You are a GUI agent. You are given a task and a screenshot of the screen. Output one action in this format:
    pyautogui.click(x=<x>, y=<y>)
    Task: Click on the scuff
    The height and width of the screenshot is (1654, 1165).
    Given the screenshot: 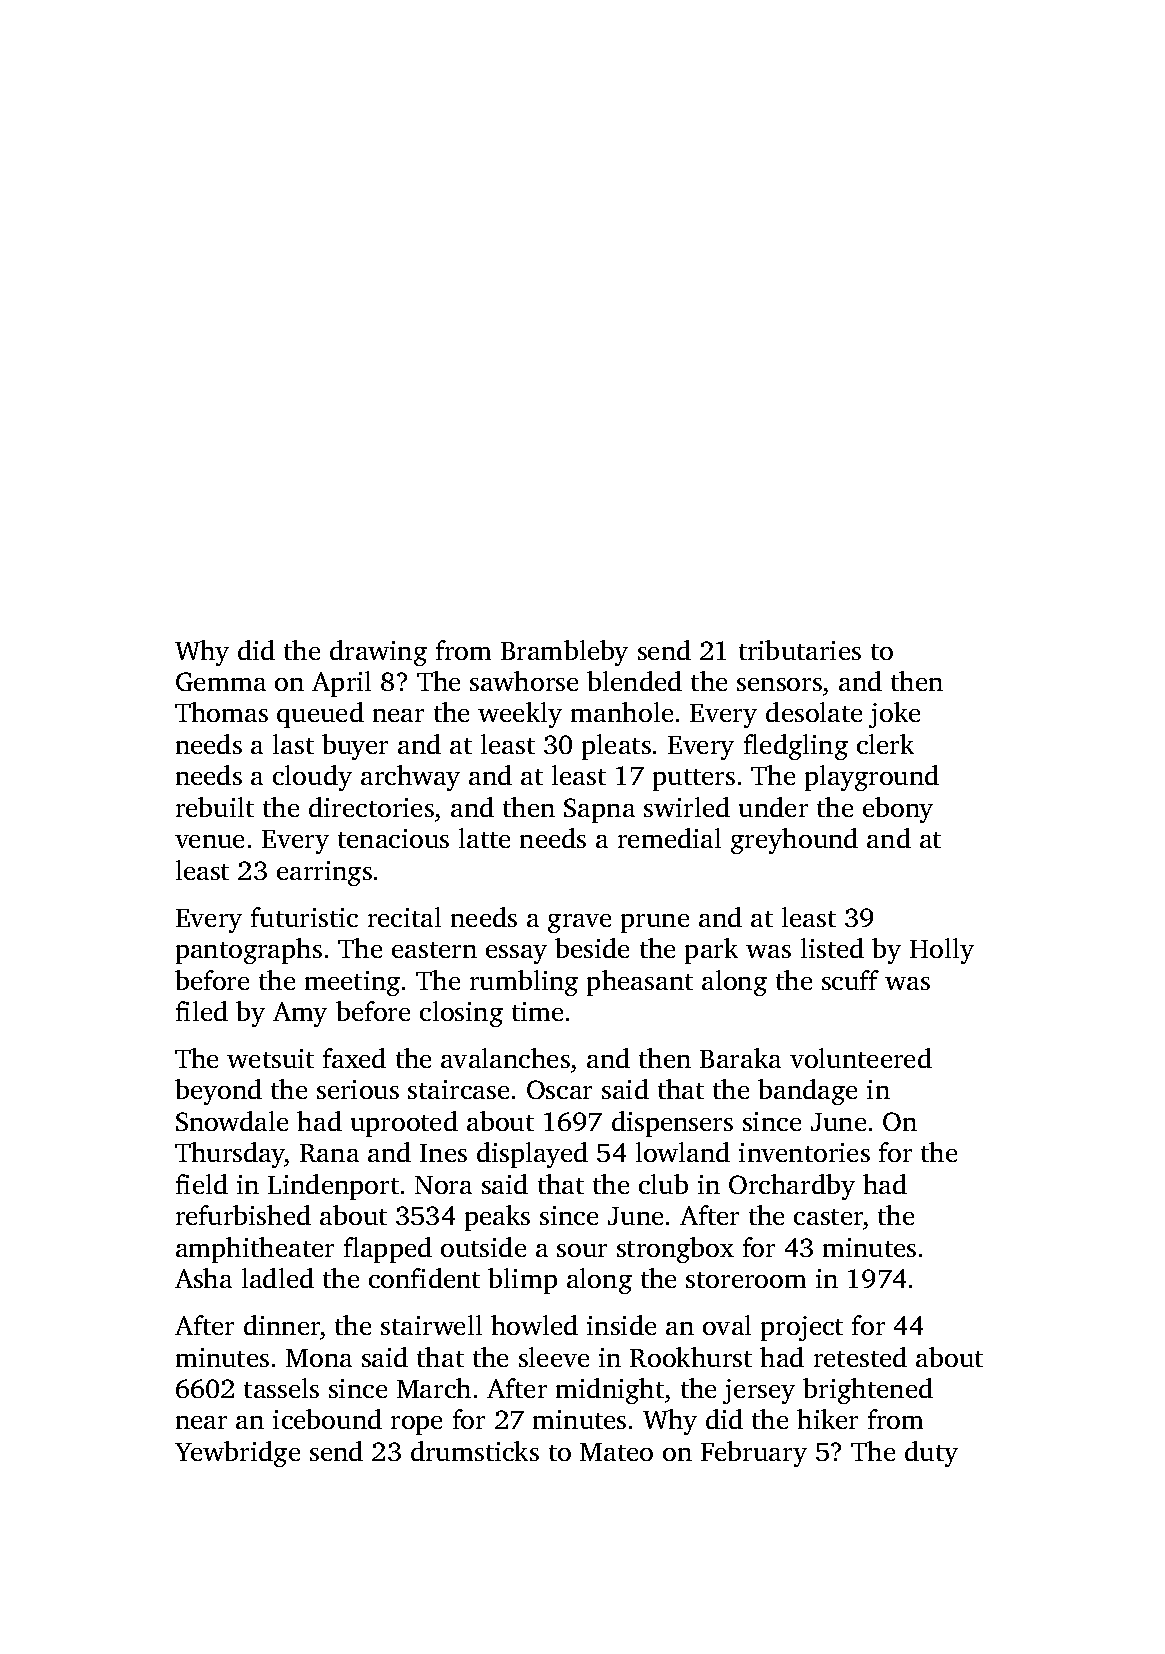 What is the action you would take?
    pyautogui.click(x=850, y=980)
